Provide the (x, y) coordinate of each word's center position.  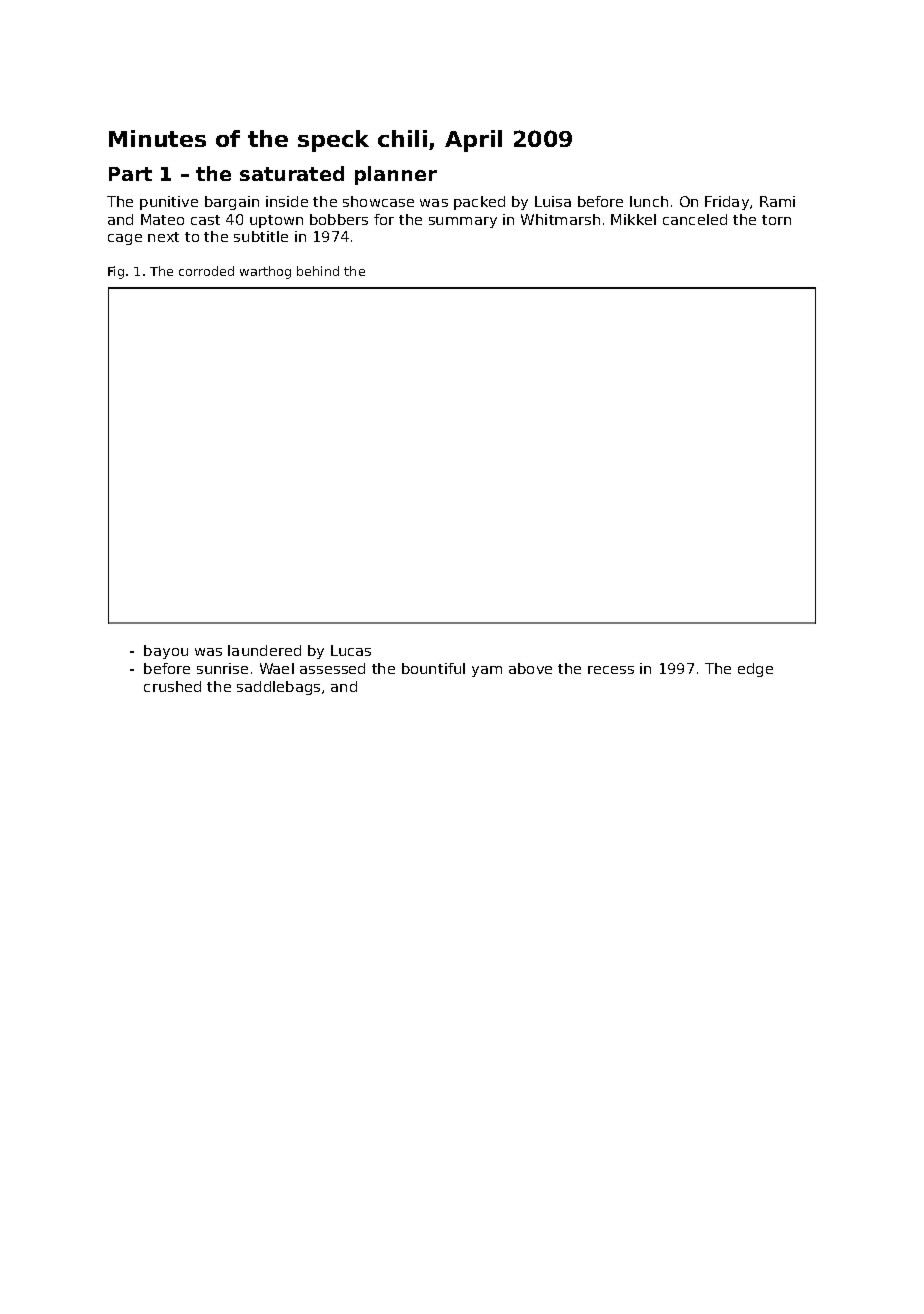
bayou (166, 652)
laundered (264, 650)
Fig (116, 272)
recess (611, 670)
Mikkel (633, 219)
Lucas (351, 650)
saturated (292, 173)
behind (318, 271)
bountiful (433, 668)
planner (396, 175)
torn (776, 220)
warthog (265, 272)
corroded (206, 271)
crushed (172, 686)
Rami (777, 201)
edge (755, 670)
